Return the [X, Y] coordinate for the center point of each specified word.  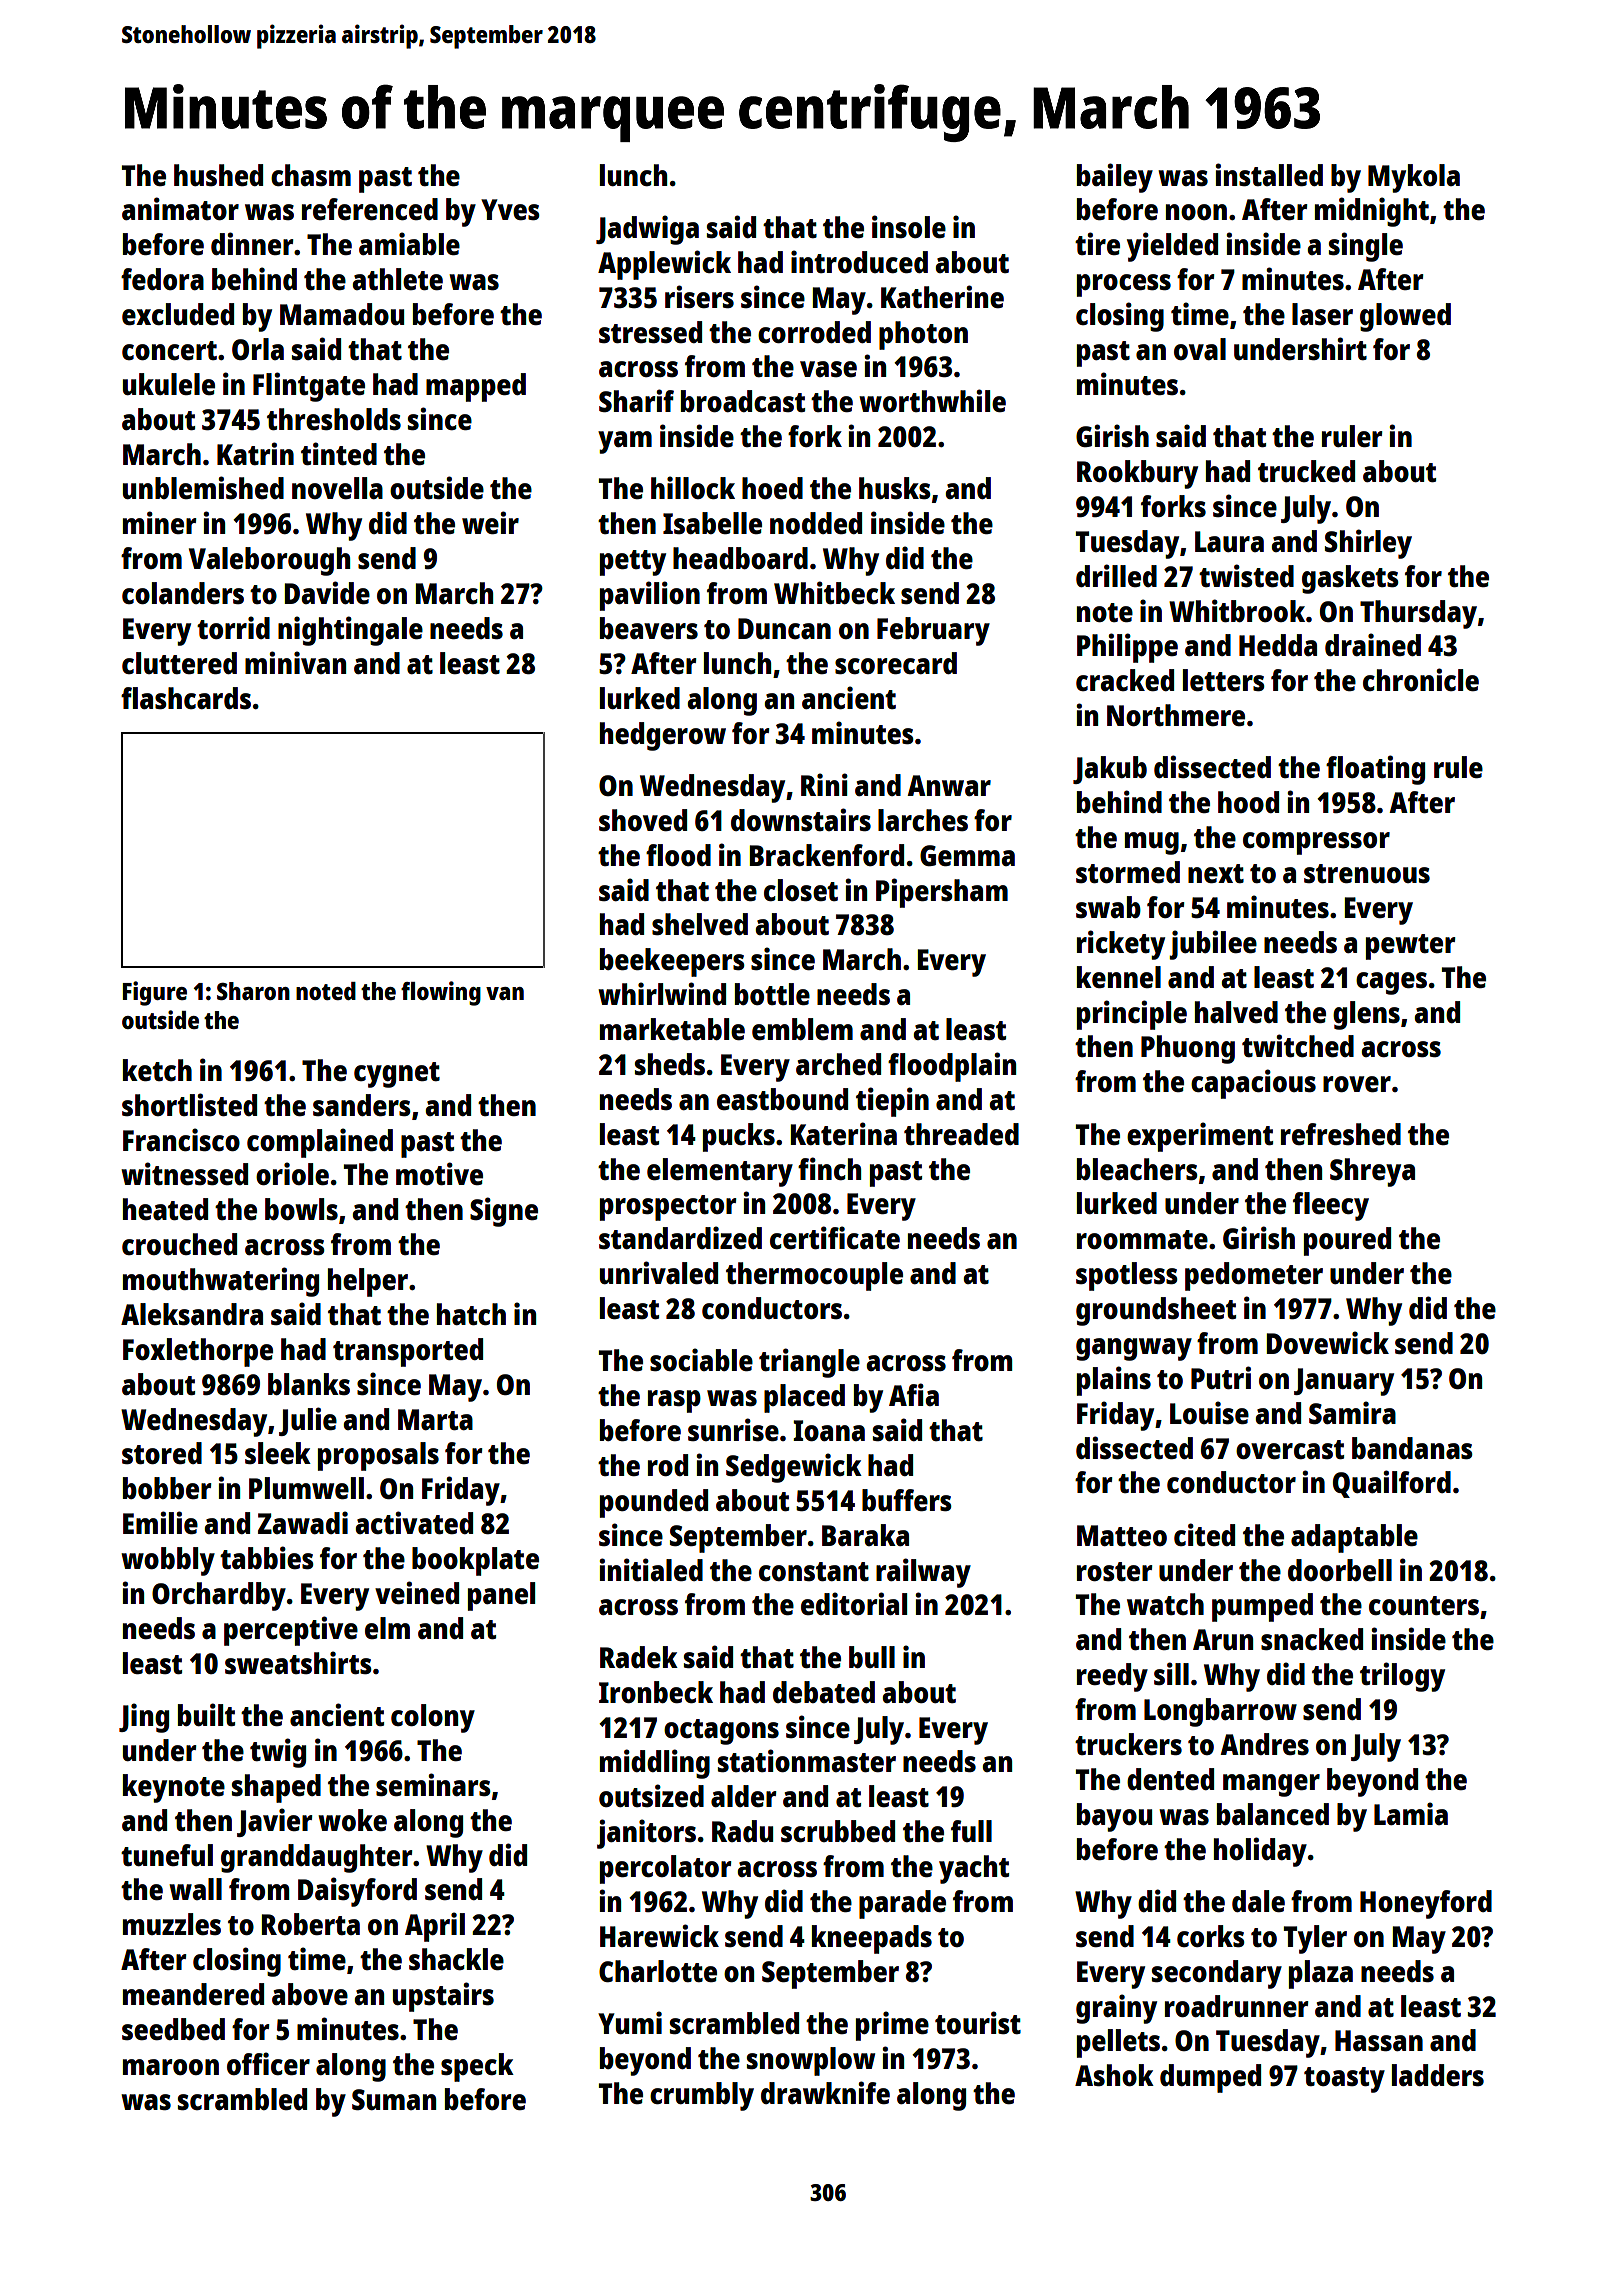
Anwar [949, 785]
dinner [252, 243]
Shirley [1368, 544]
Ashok [1114, 2075]
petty [633, 563]
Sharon [253, 991]
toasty [1344, 2080]
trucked [1306, 471]
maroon [171, 2067]
